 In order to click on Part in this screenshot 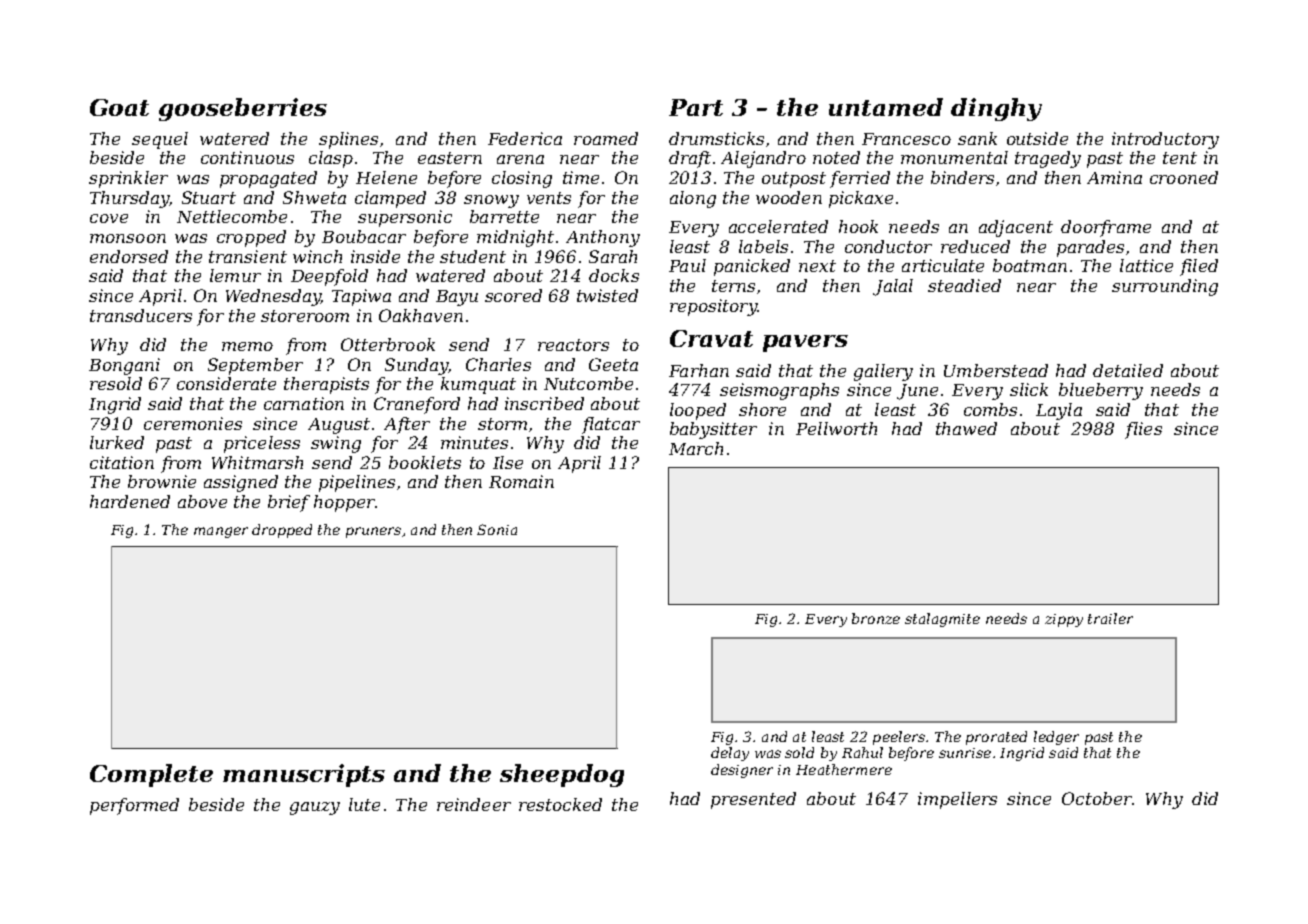, I will do `click(696, 107)`.
